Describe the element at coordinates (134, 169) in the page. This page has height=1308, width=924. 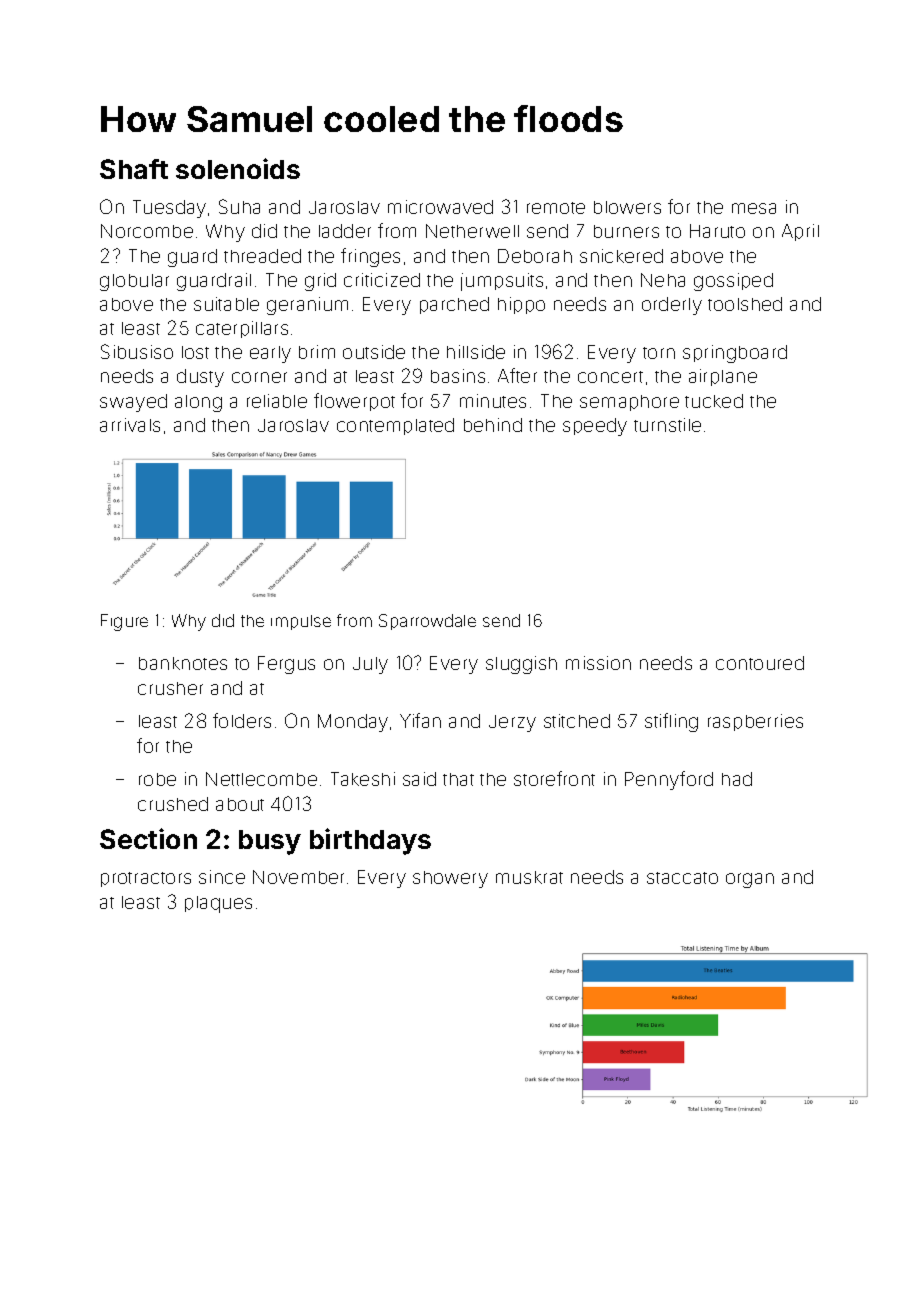
I see `Shaft` at that location.
